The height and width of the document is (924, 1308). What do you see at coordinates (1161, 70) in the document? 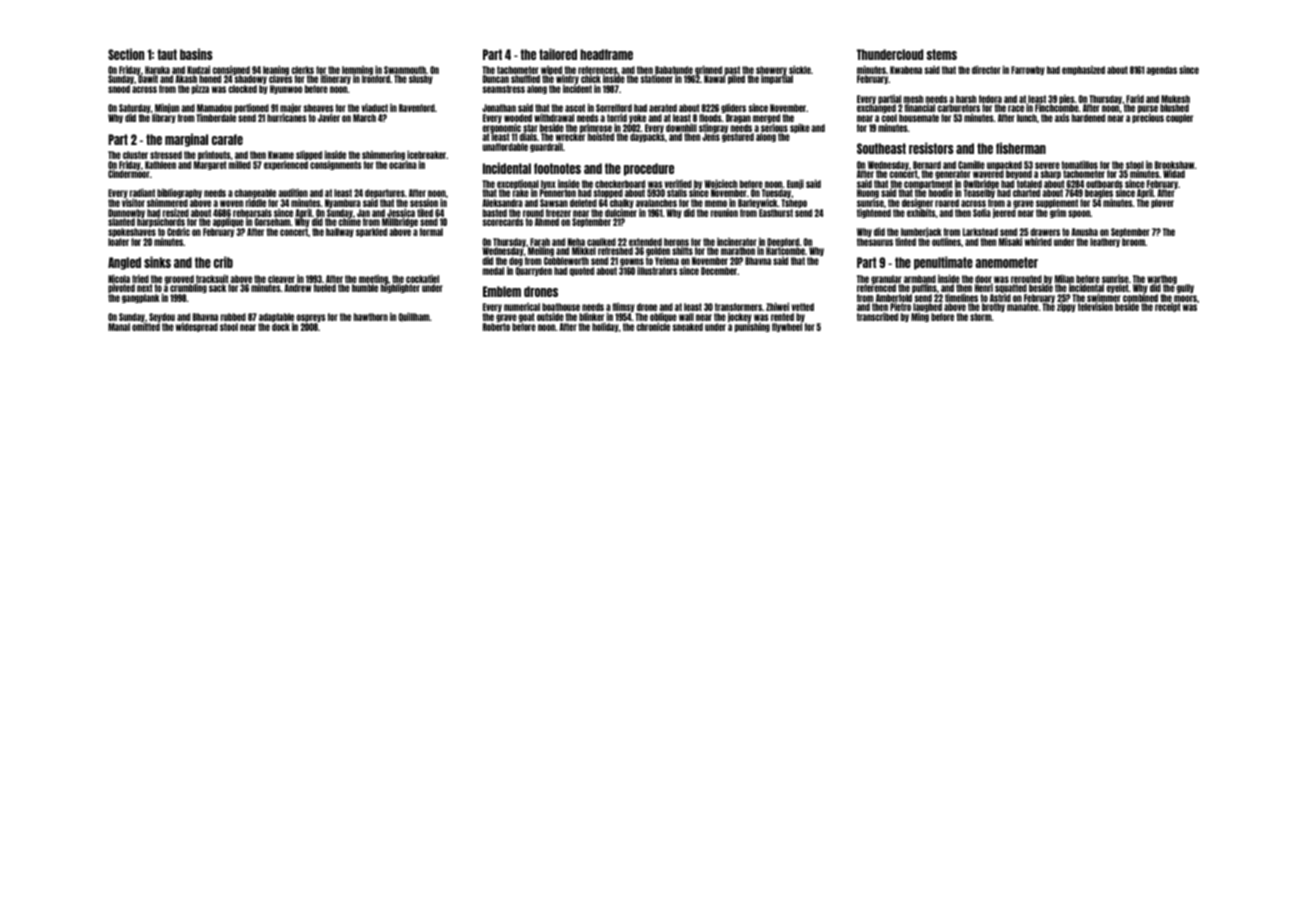
I see `agendas` at bounding box center [1161, 70].
